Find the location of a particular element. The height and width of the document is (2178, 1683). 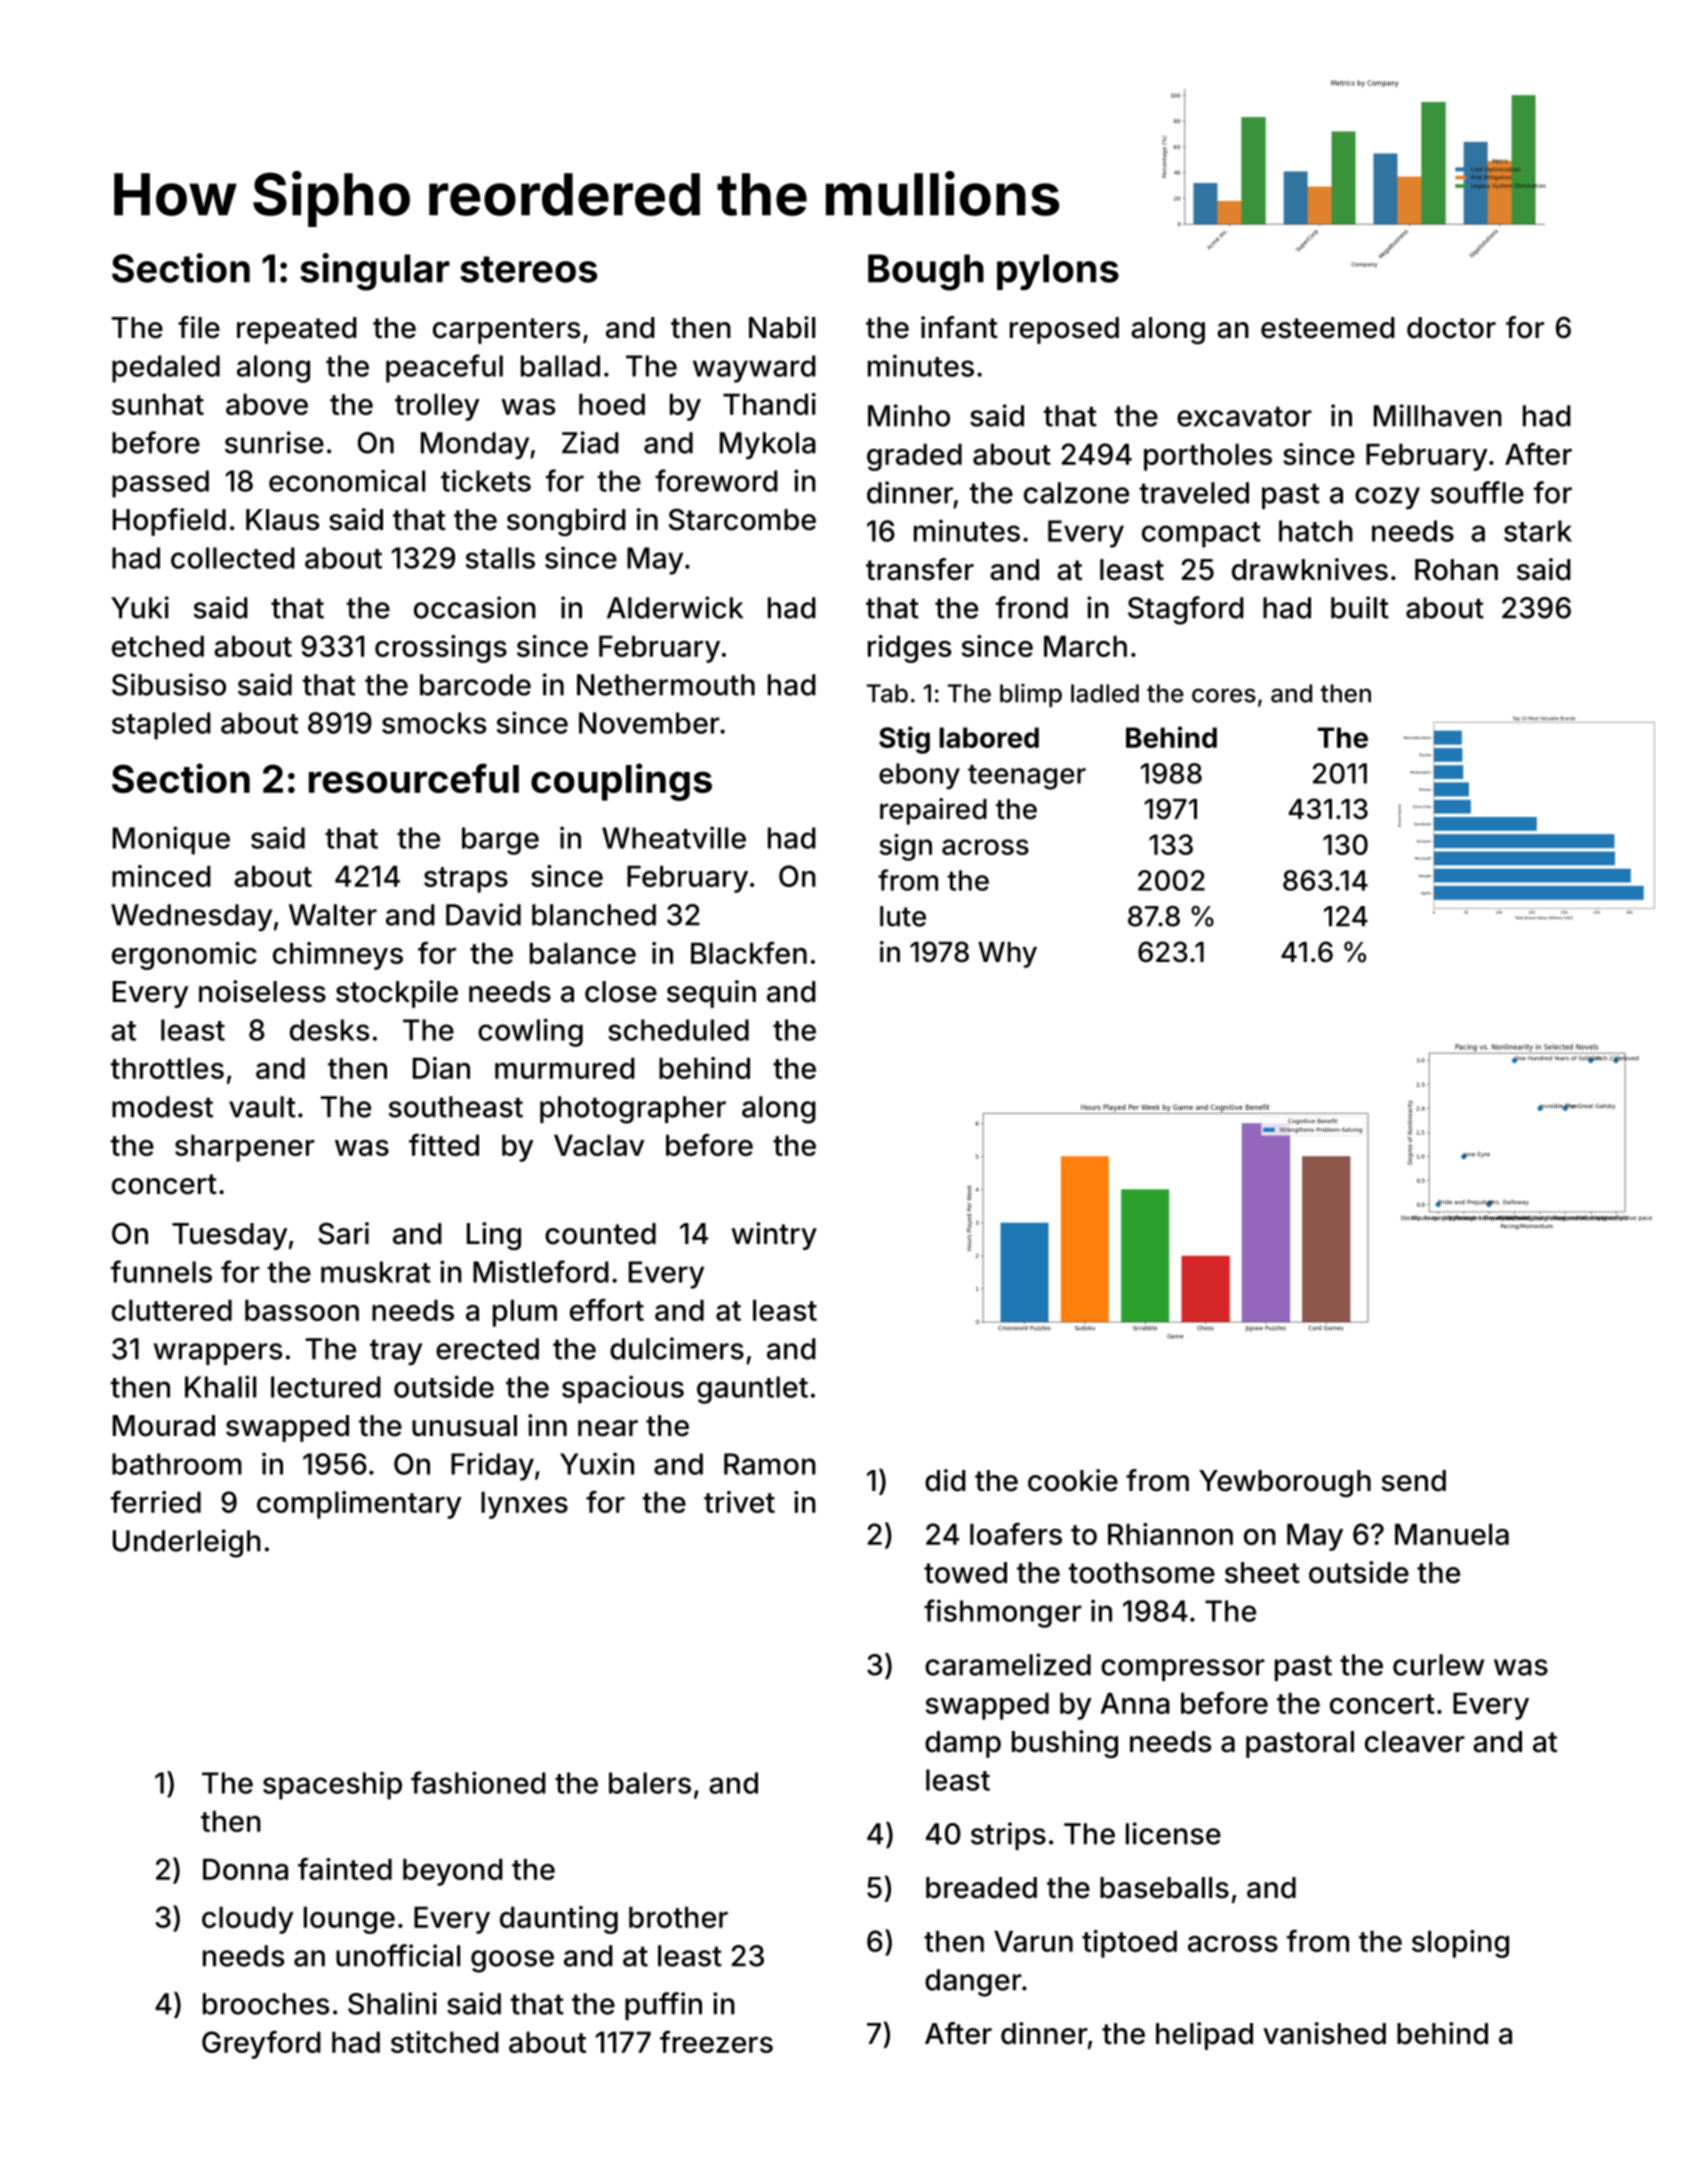

sunrise is located at coordinates (274, 442).
